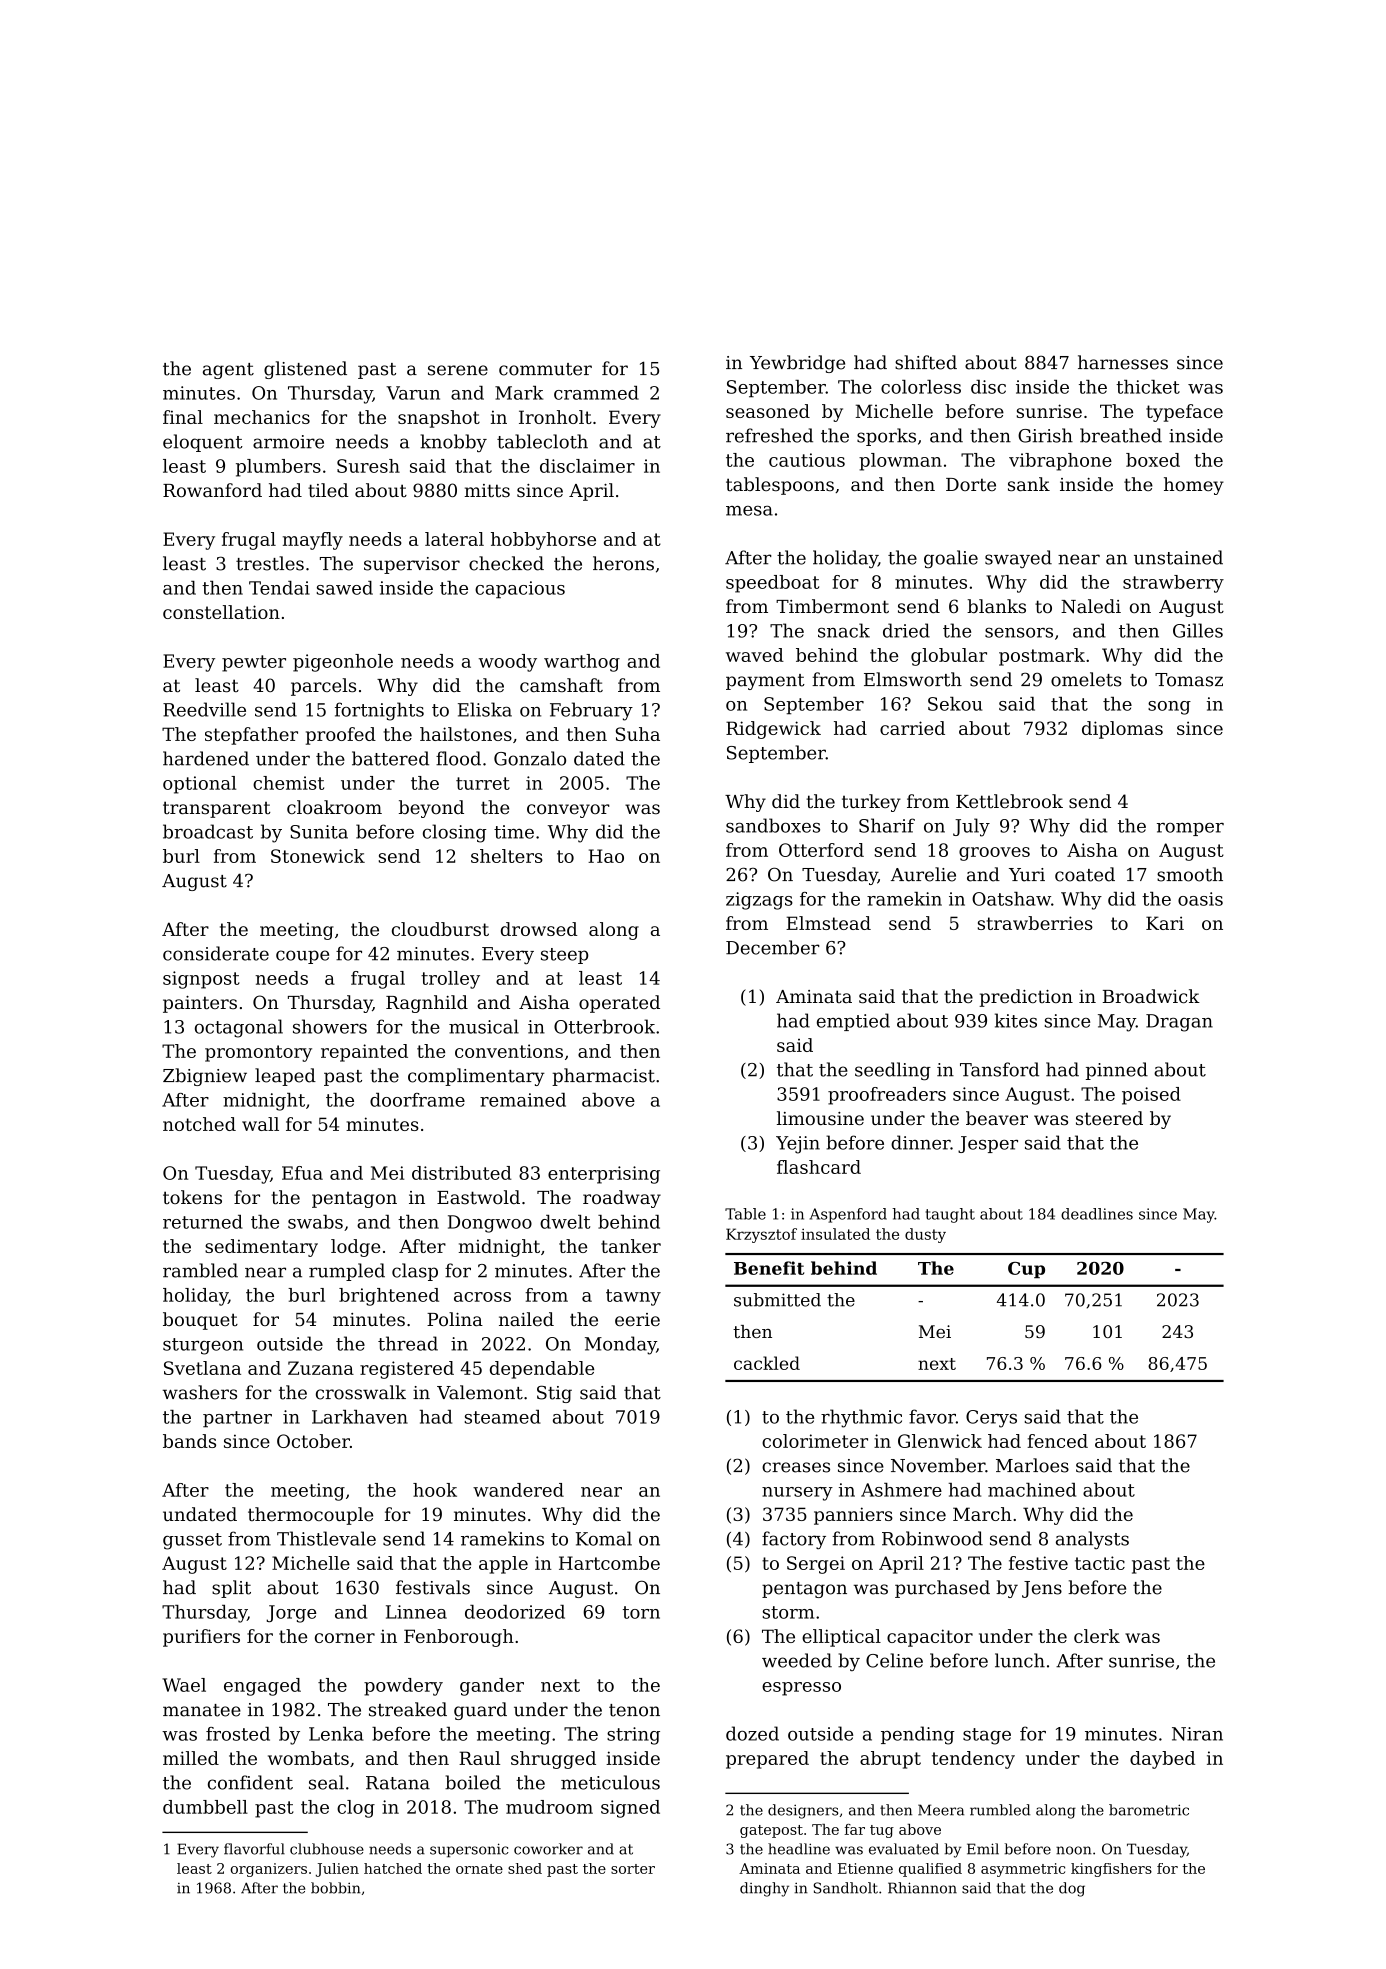  Describe the element at coordinates (503, 1417) in the screenshot. I see `steamed` at that location.
